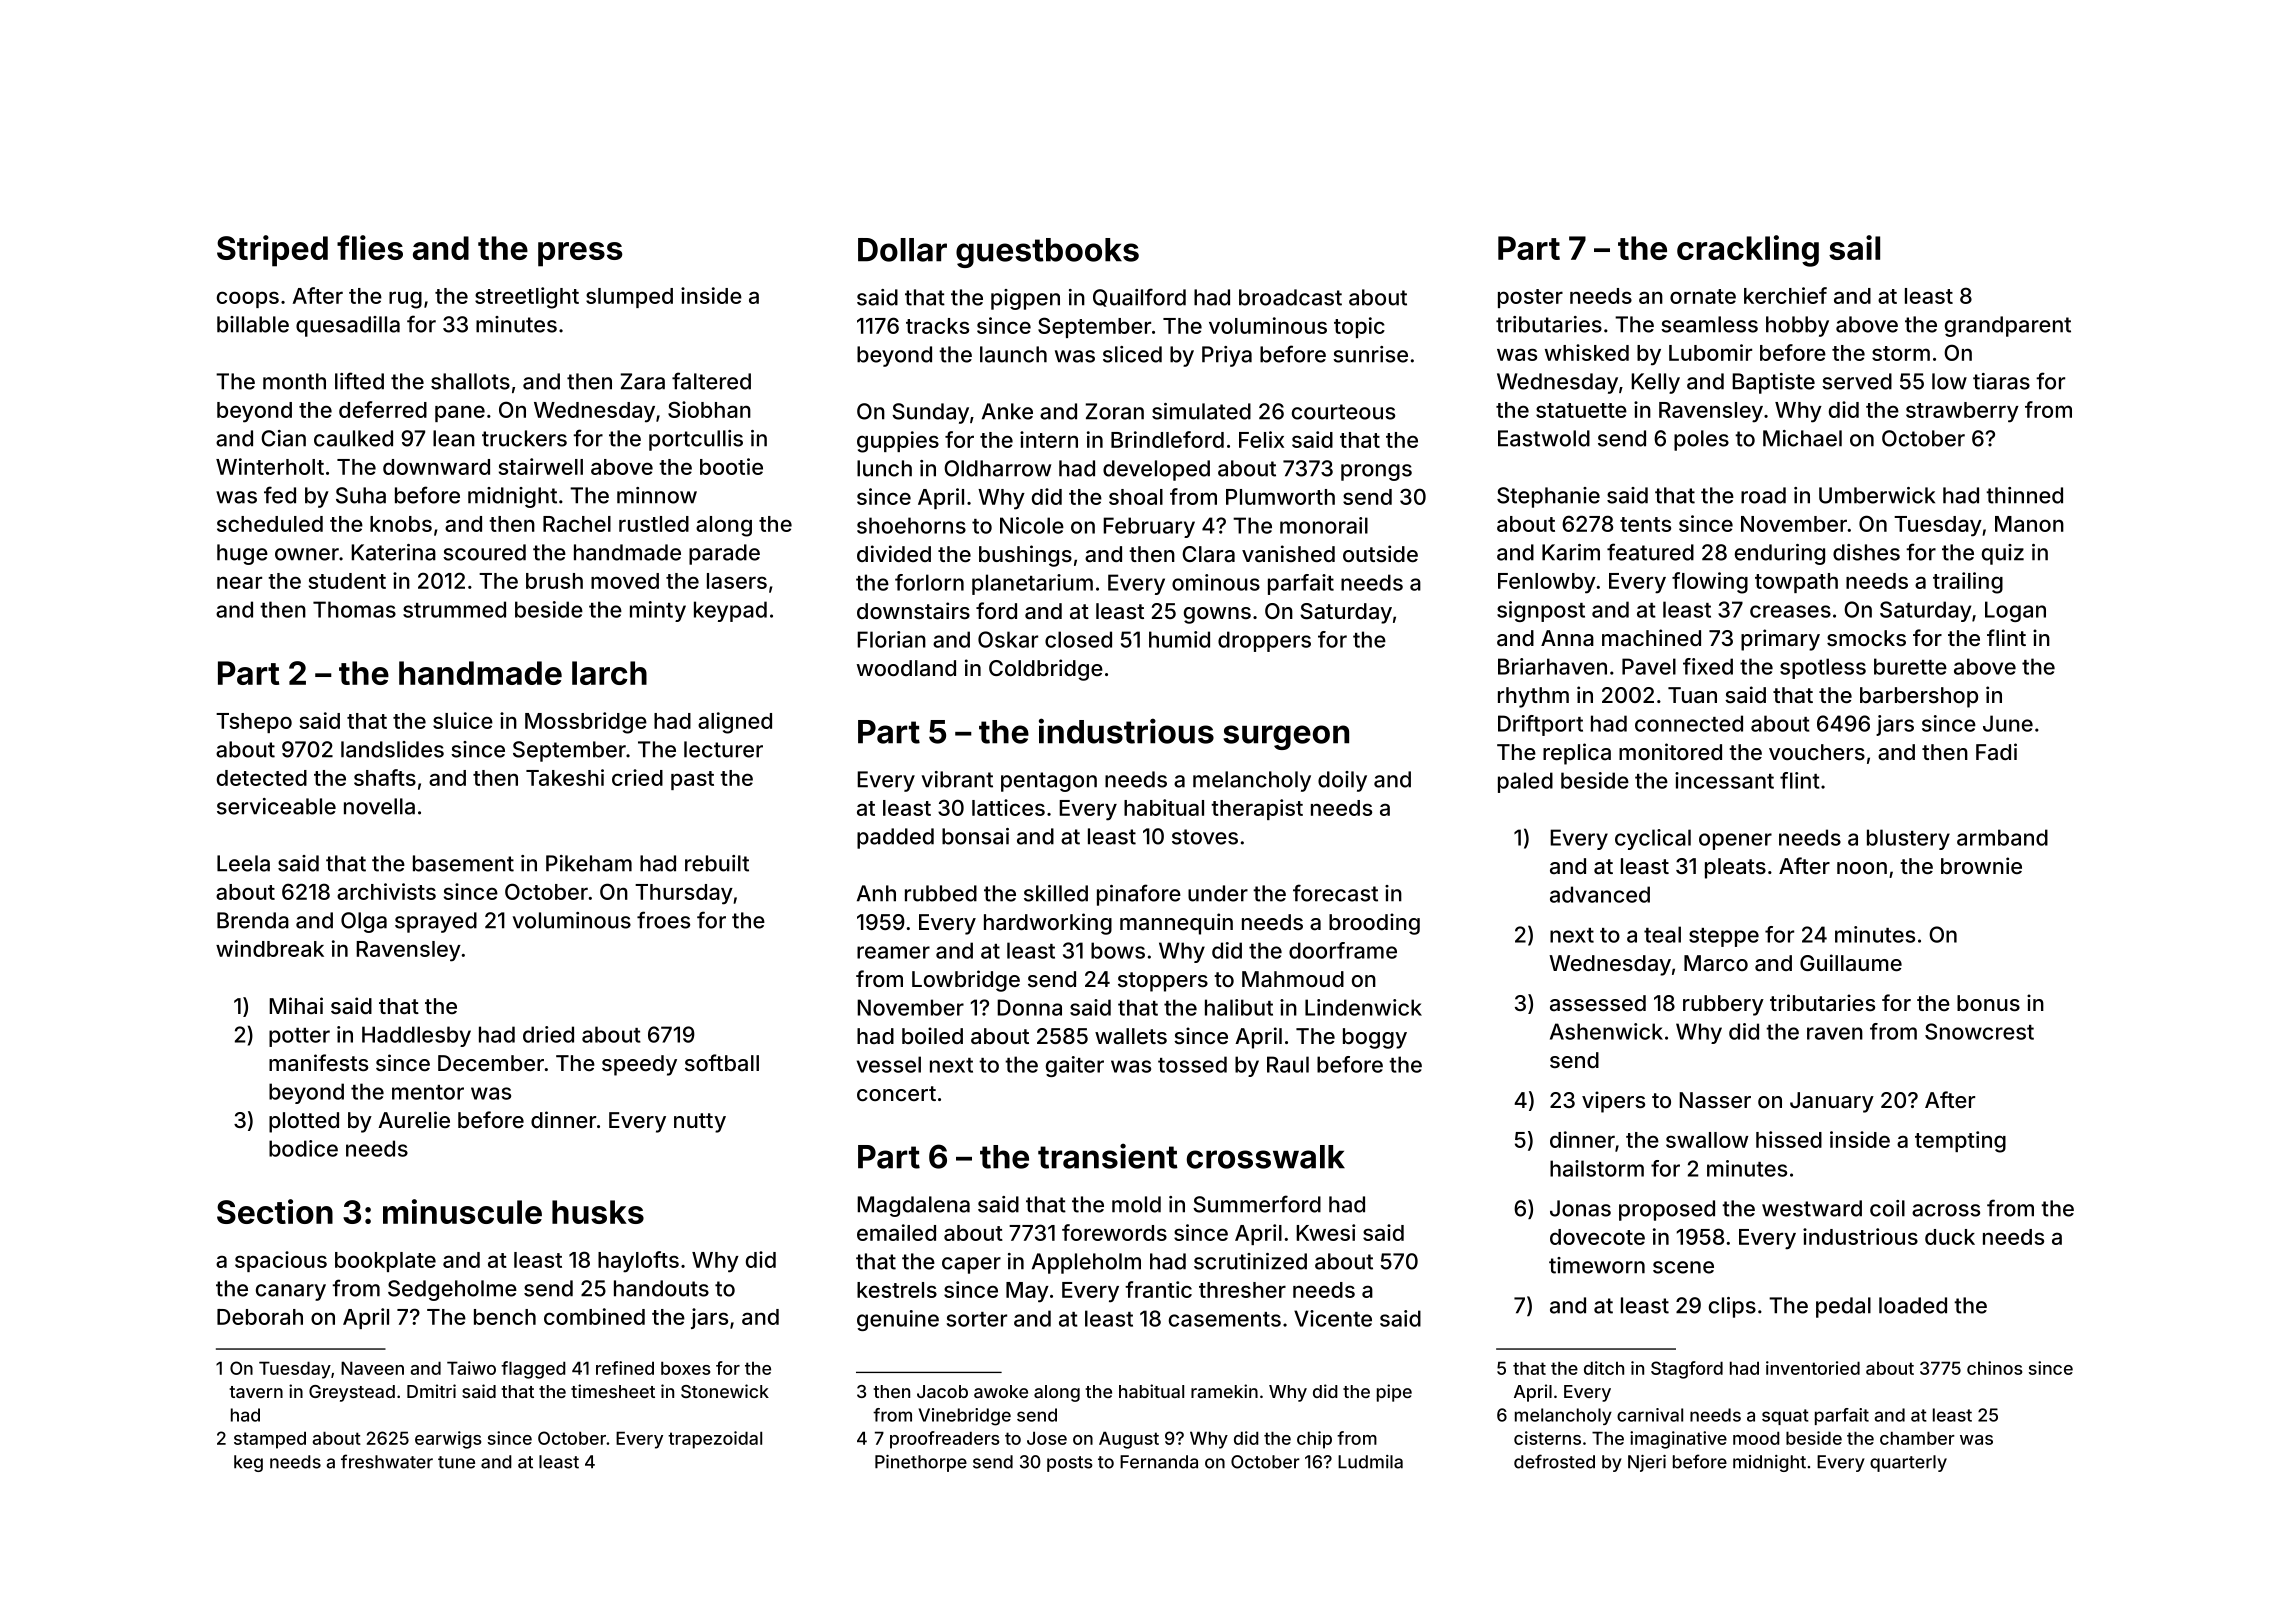 Image resolution: width=2292 pixels, height=1620 pixels. What do you see at coordinates (1192, 1064) in the screenshot?
I see `tossed` at bounding box center [1192, 1064].
